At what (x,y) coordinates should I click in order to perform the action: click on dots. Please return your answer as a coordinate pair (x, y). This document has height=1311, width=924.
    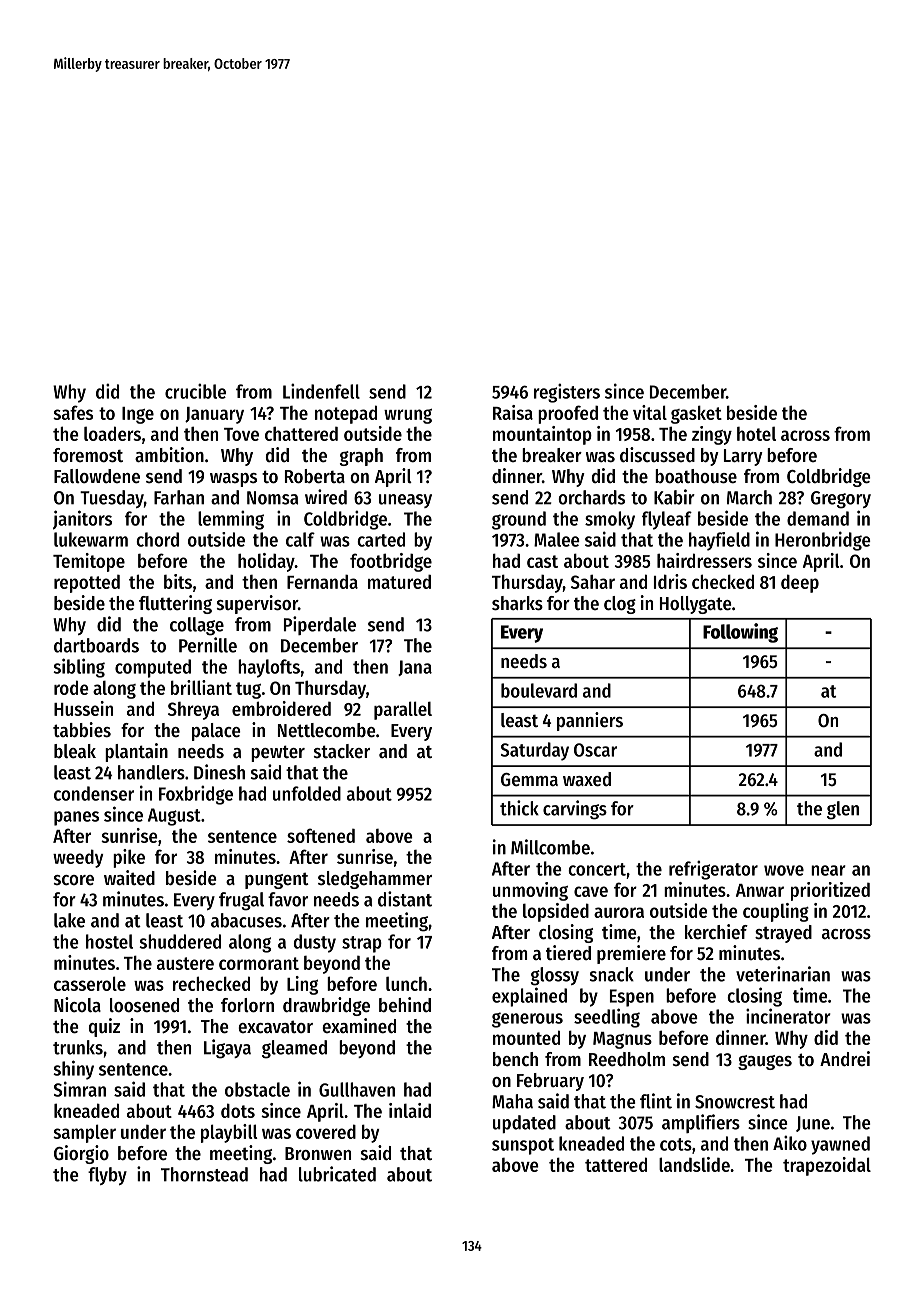
    Looking at the image, I should click on (238, 1110).
